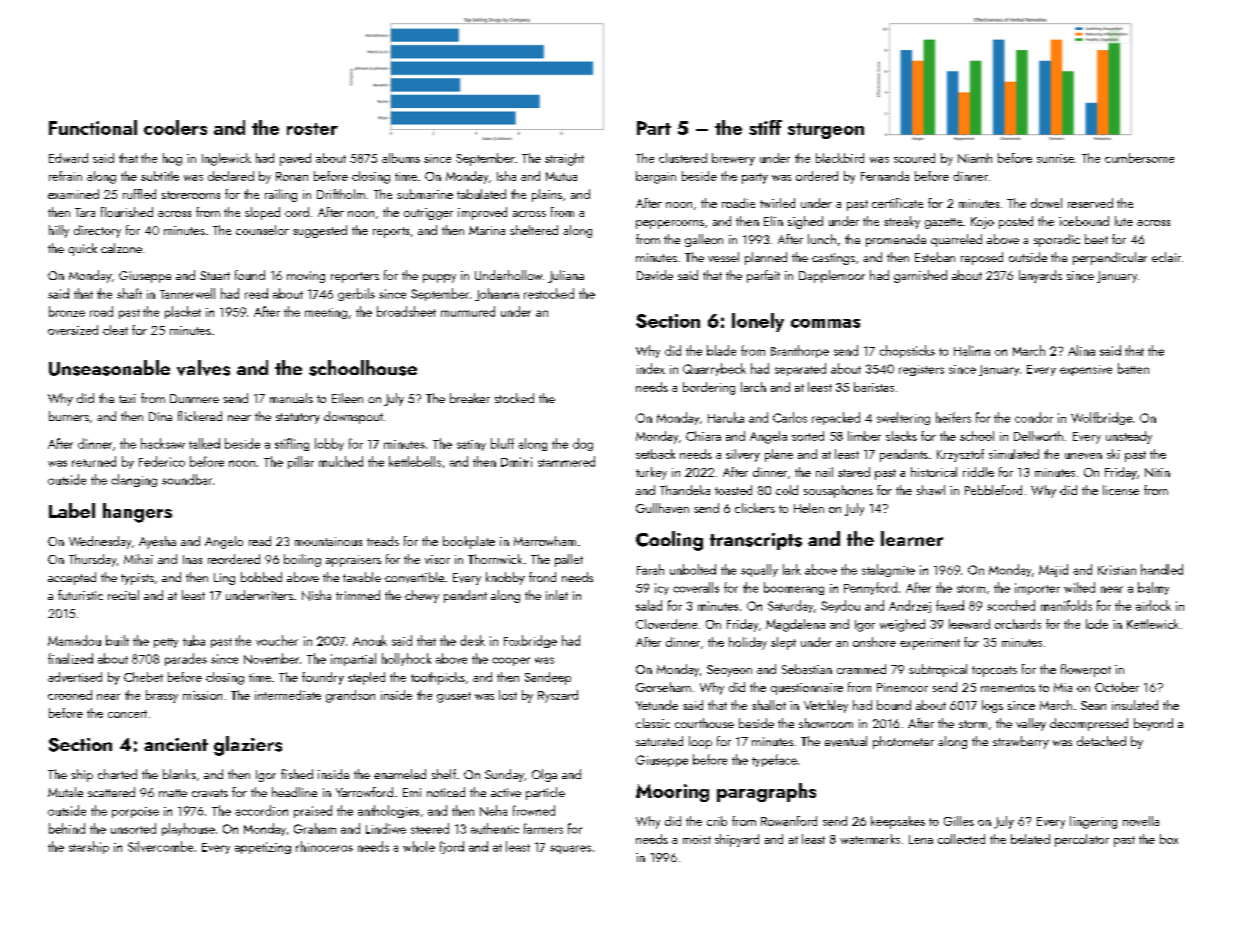 The image size is (1233, 952). I want to click on squares, so click(570, 849).
